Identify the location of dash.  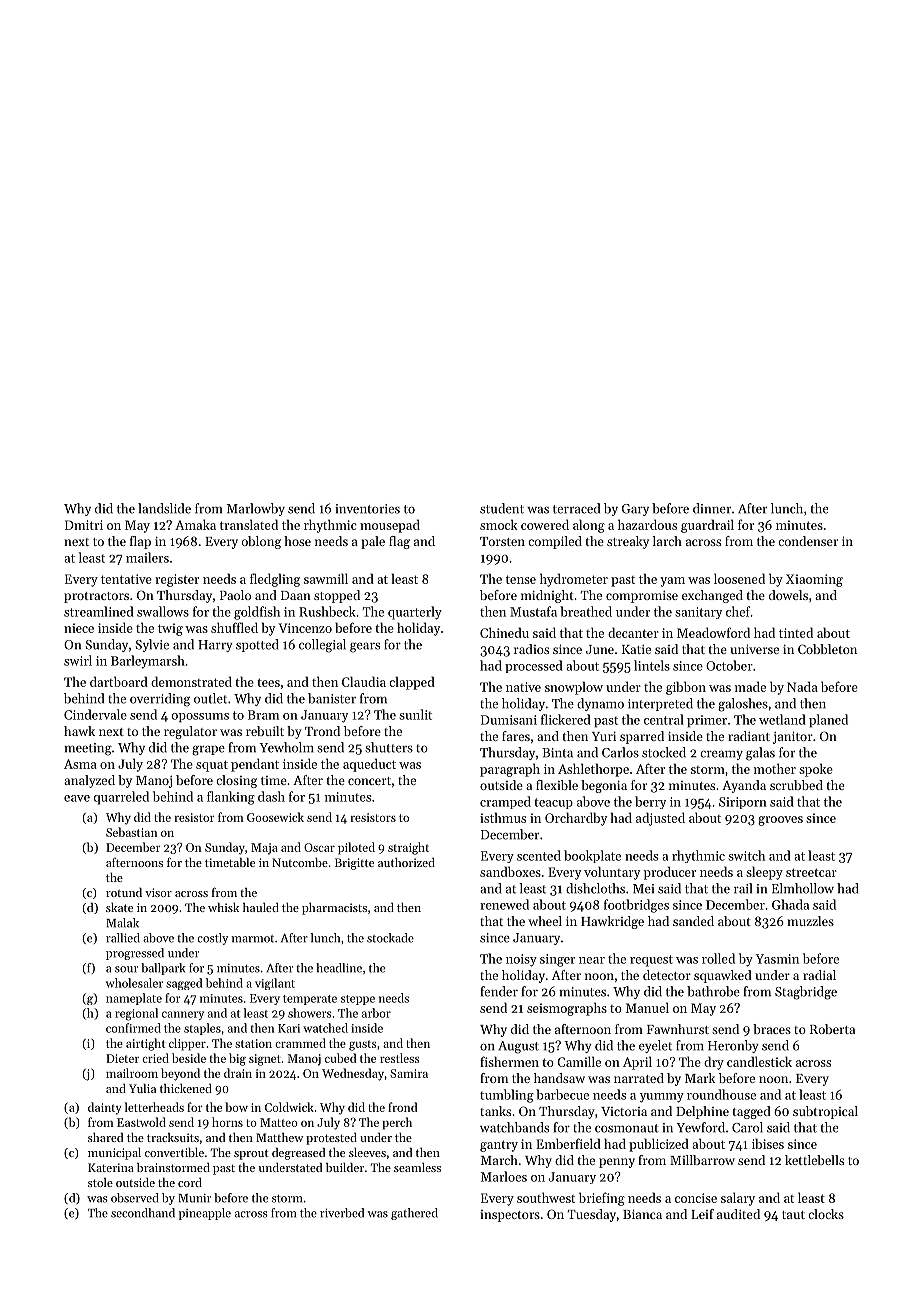
(271, 796).
